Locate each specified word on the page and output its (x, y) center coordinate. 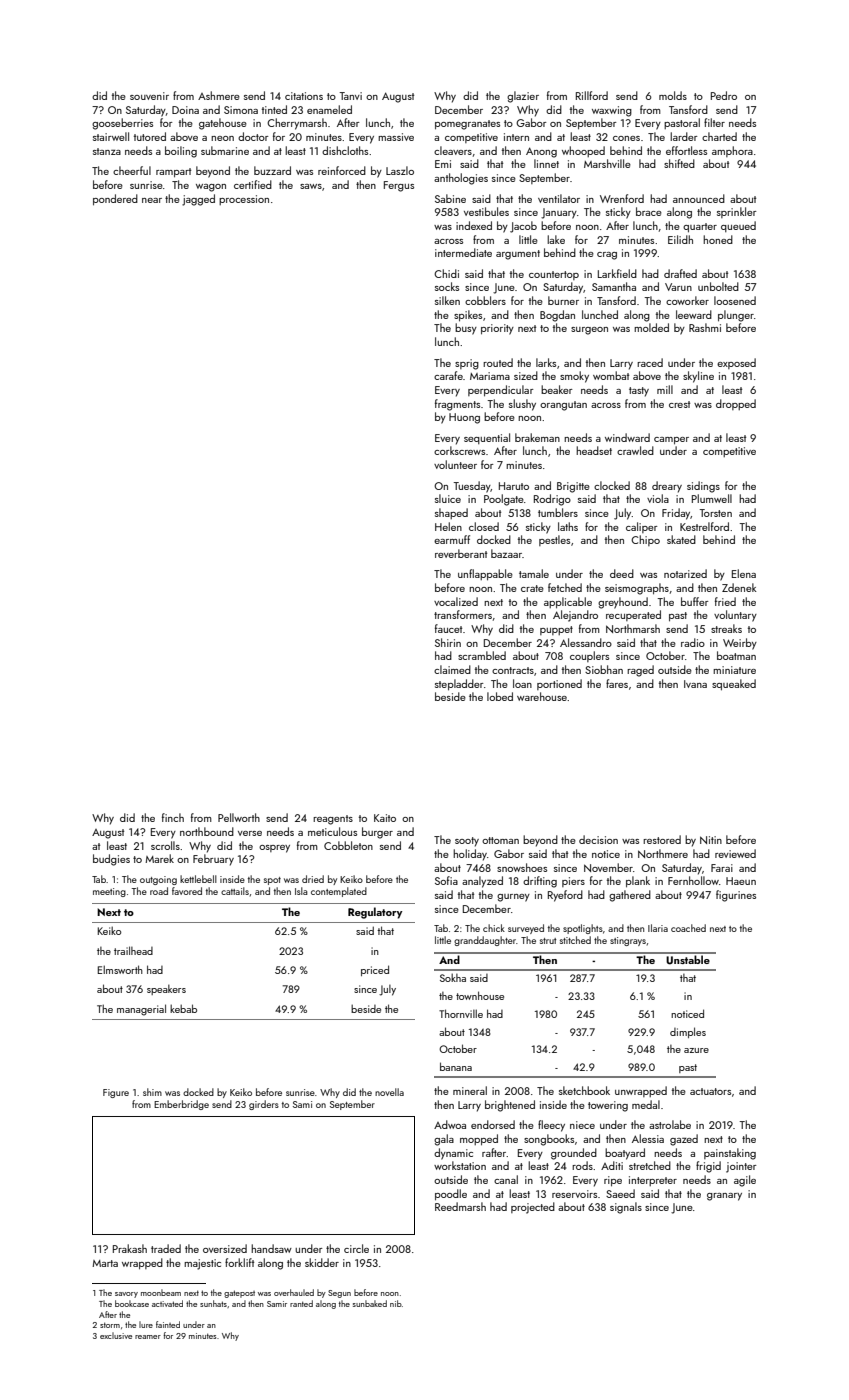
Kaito (385, 818)
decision (598, 839)
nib (396, 1303)
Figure (116, 1093)
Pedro (724, 95)
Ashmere (219, 95)
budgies (111, 860)
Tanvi (351, 96)
